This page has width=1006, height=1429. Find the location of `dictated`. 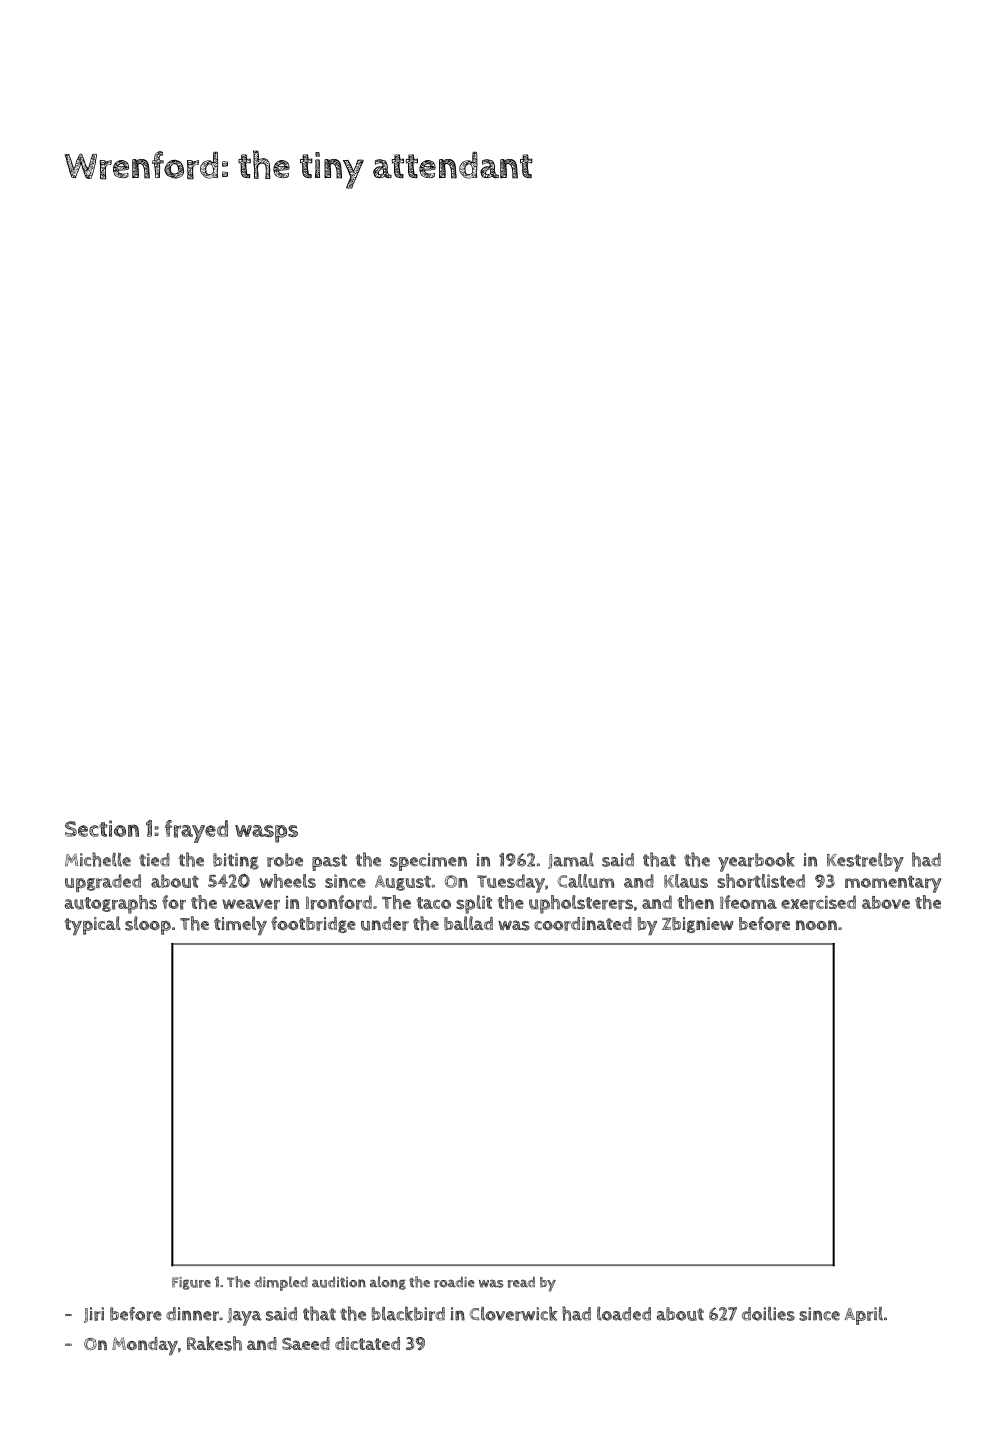

dictated is located at coordinates (367, 1343).
